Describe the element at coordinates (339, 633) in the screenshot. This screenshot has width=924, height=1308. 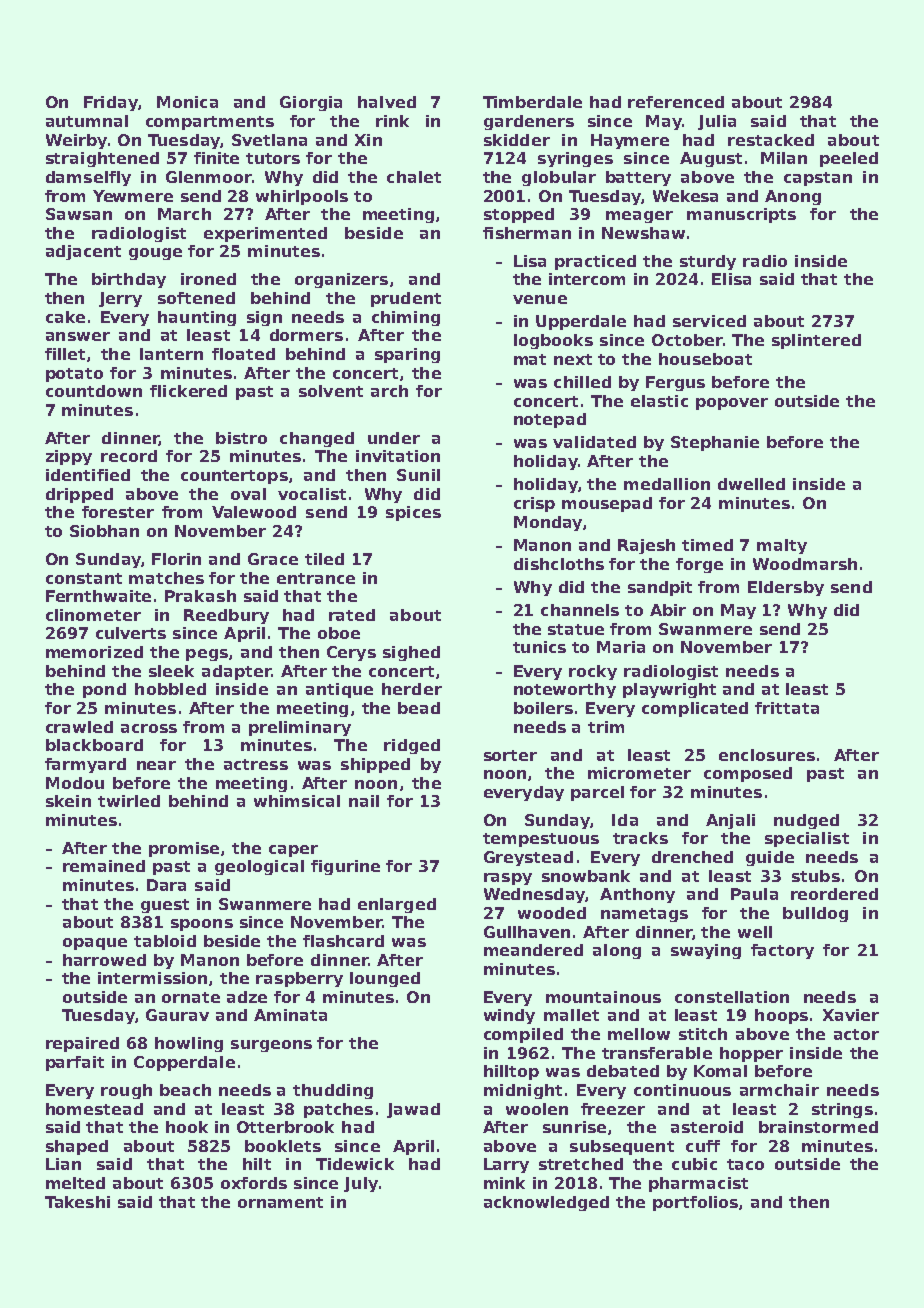
I see `oboe` at that location.
